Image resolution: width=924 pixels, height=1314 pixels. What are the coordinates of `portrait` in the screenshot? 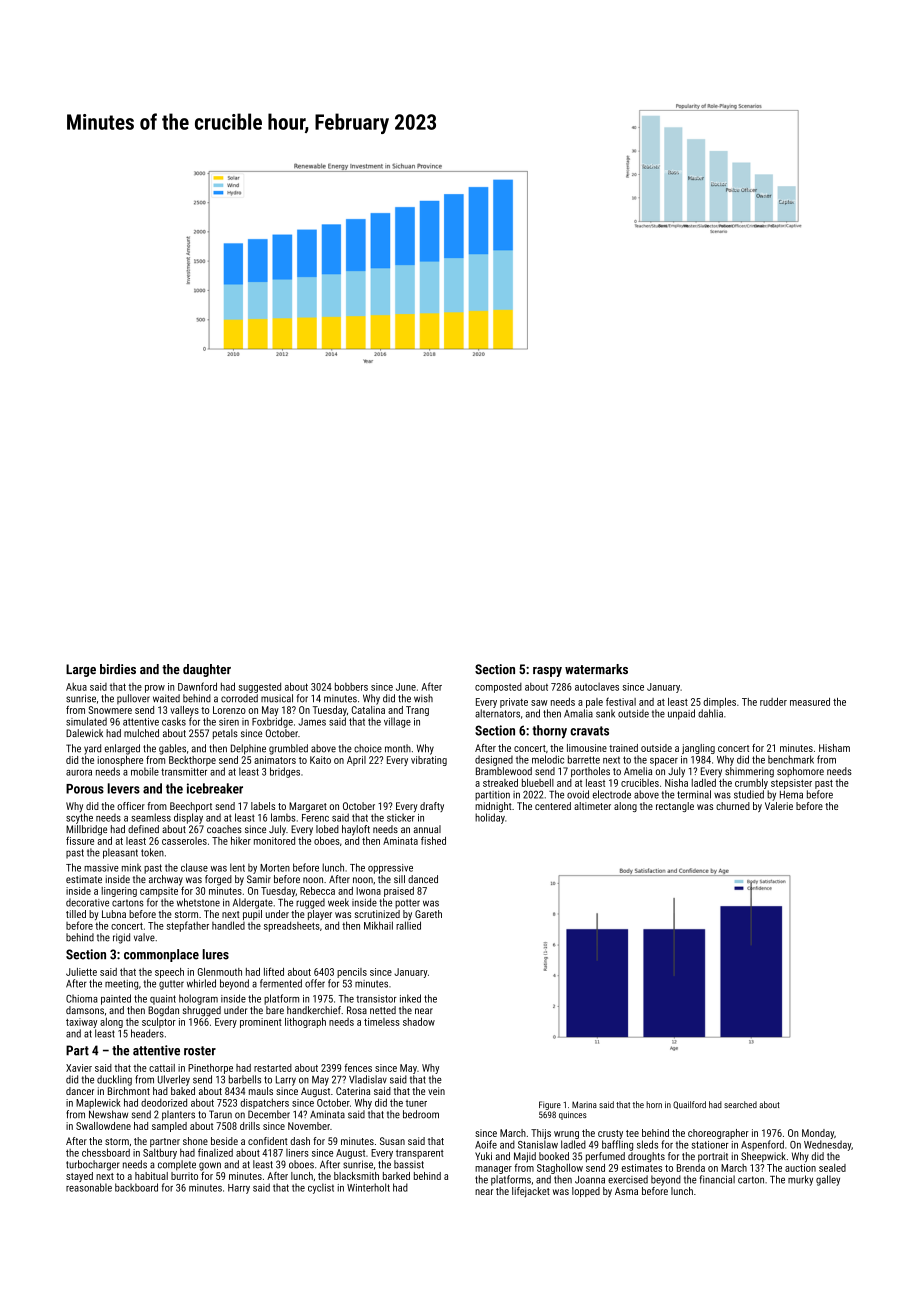 It's located at (713, 1157).
